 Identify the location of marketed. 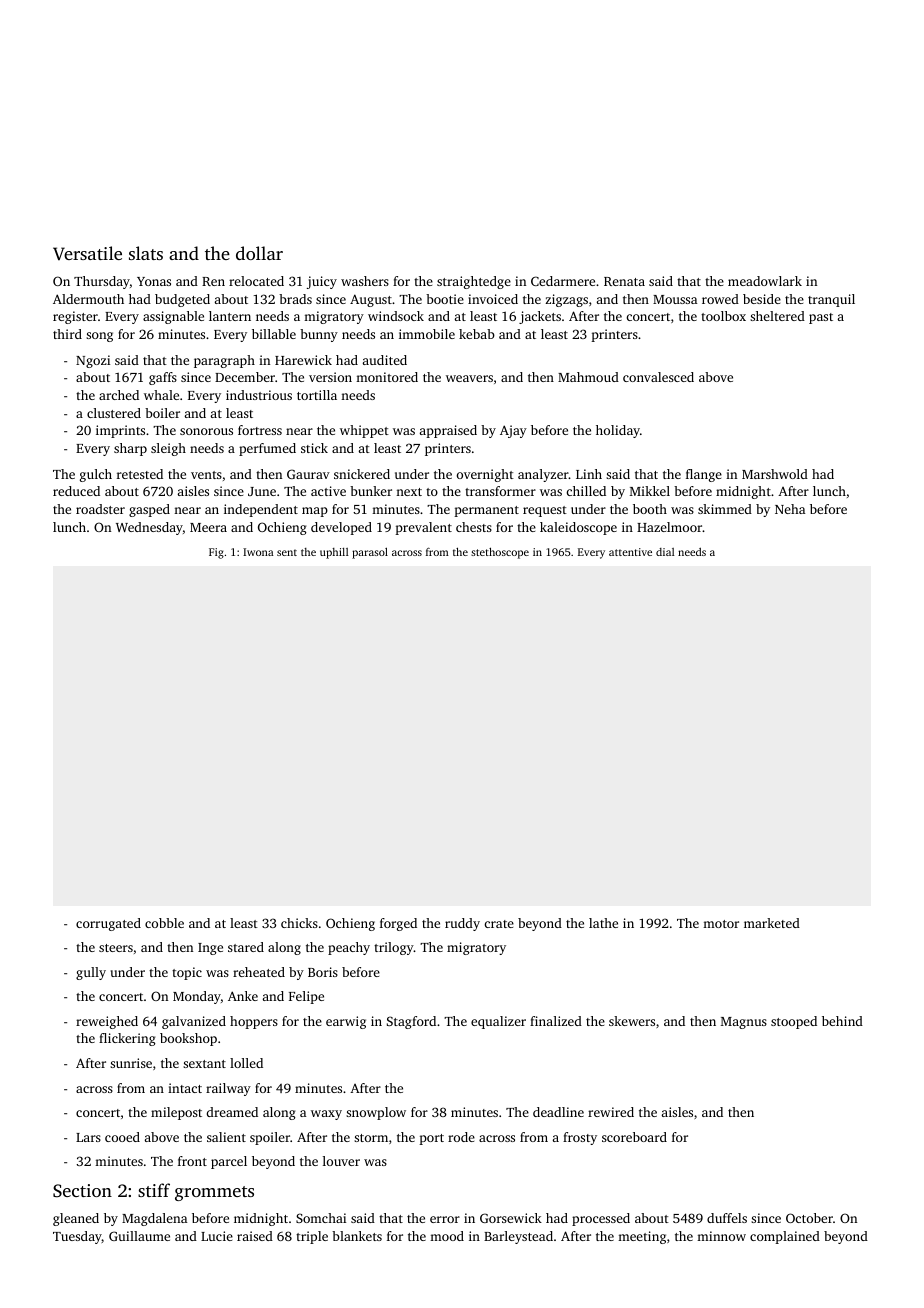
(772, 923).
